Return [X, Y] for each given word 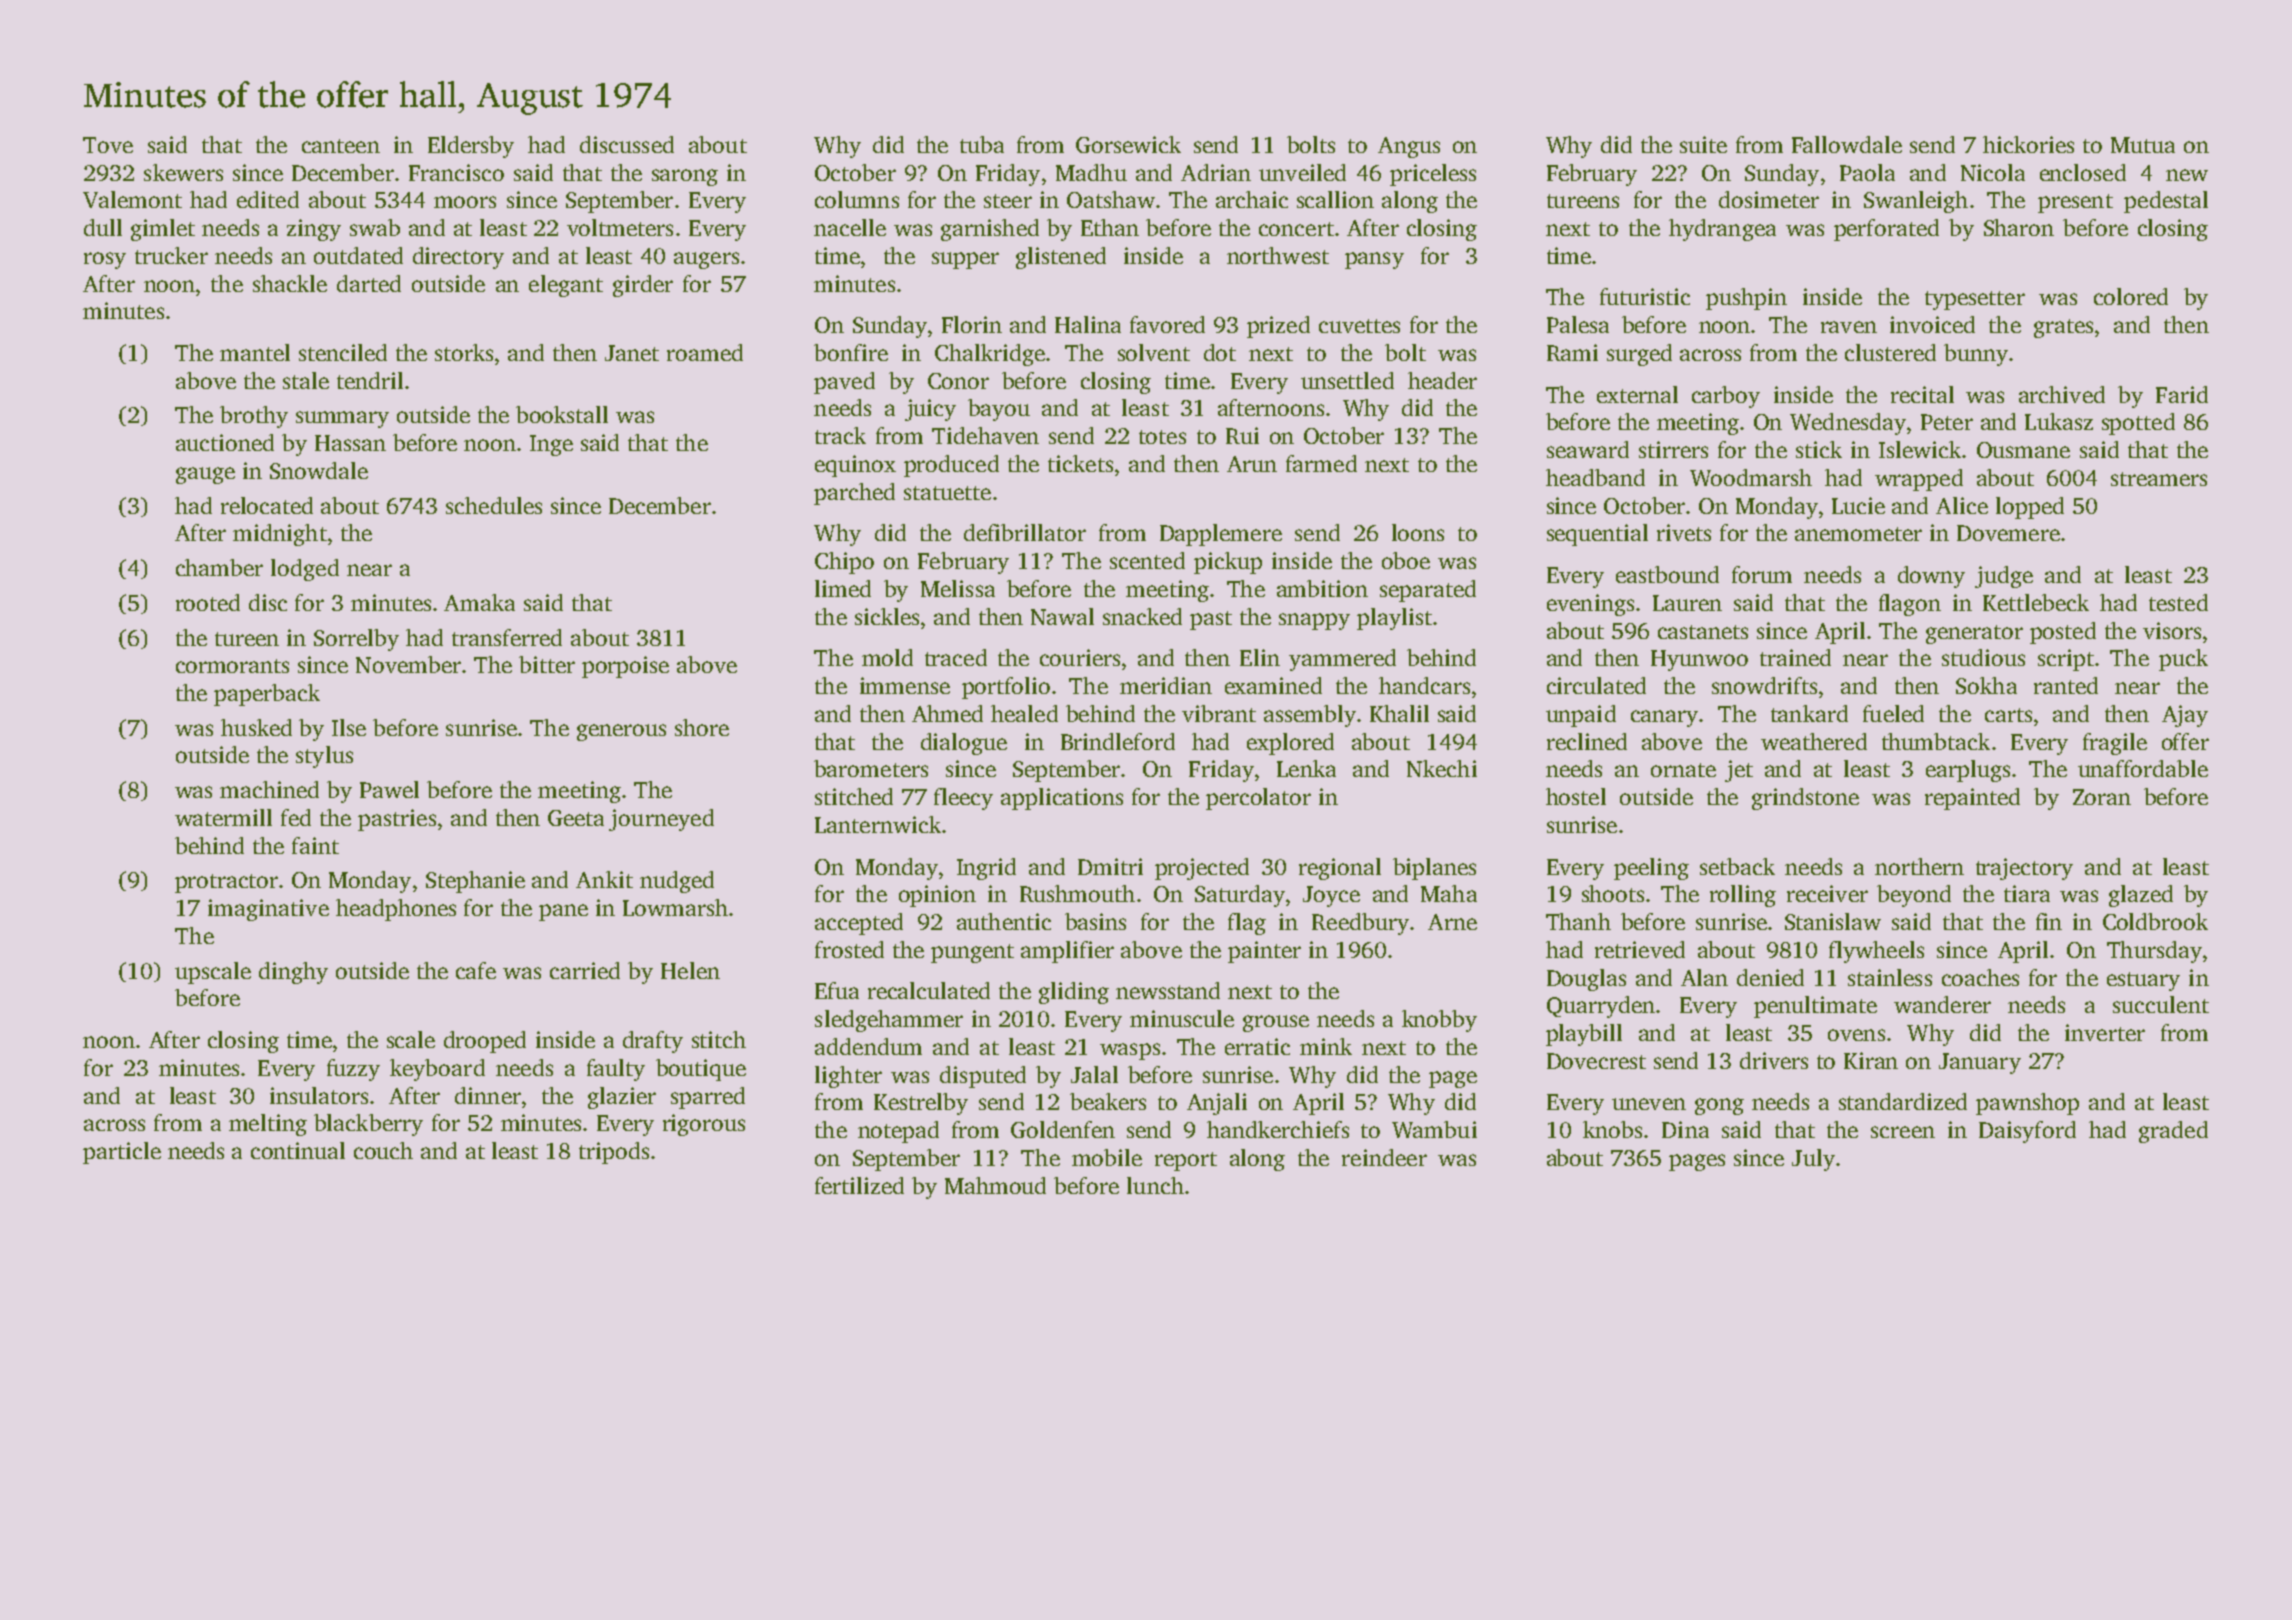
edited [268, 199]
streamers [2159, 479]
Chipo [844, 563]
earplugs [1968, 771]
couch [383, 1150]
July [1813, 1160]
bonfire [851, 352]
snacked [1142, 616]
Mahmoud [995, 1185]
